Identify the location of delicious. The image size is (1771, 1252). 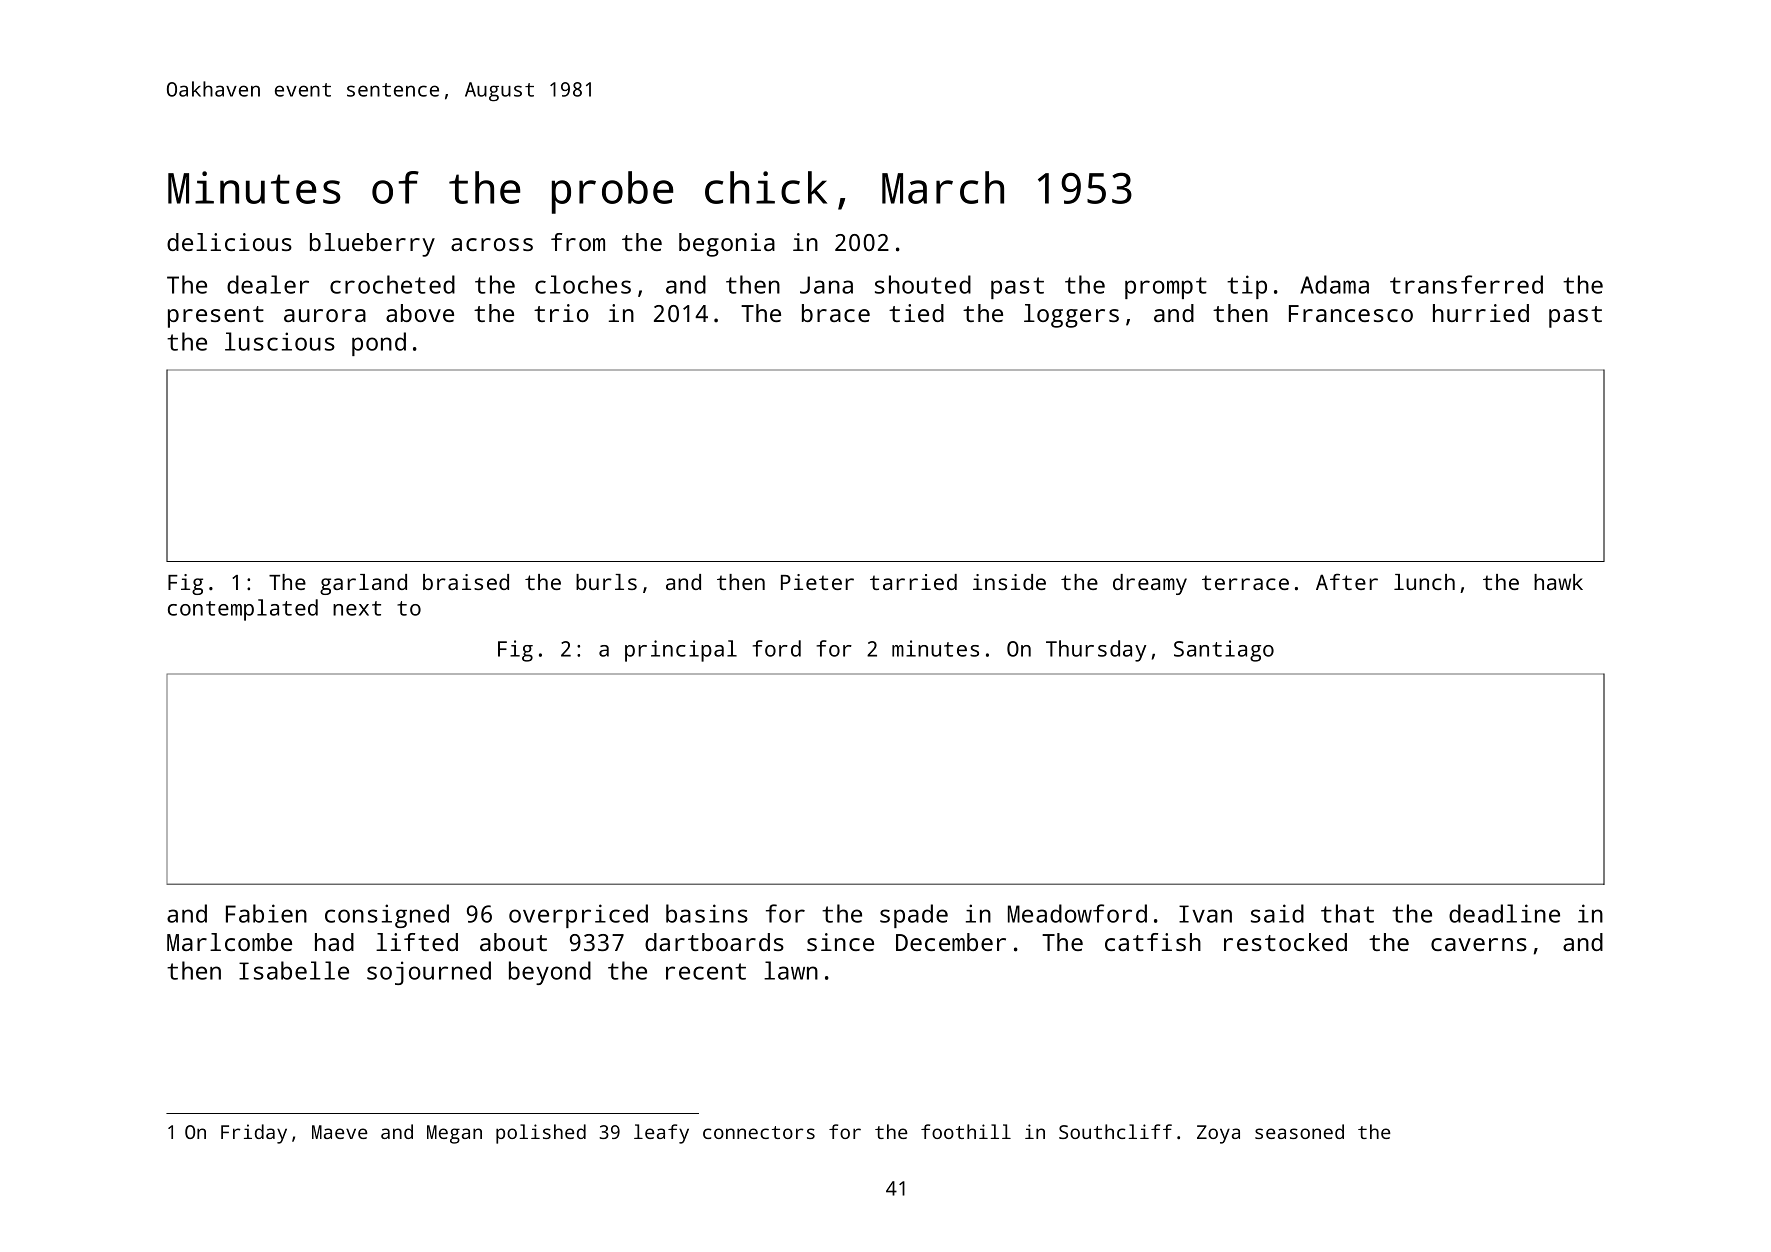
(229, 242).
